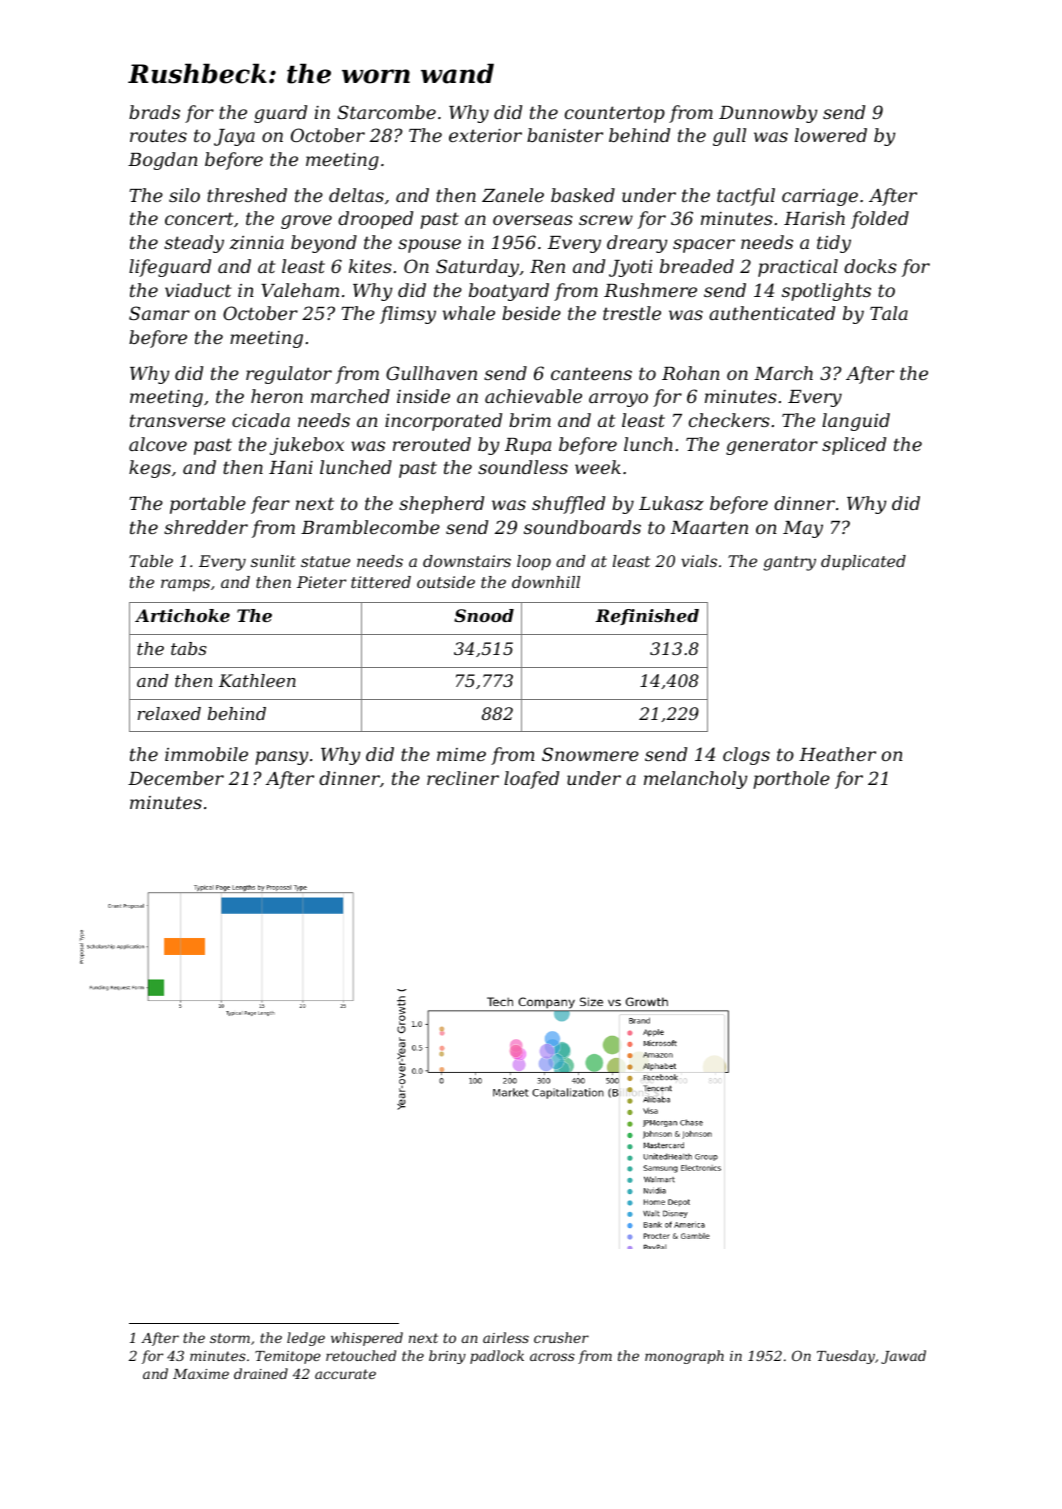  What do you see at coordinates (880, 220) in the screenshot?
I see `folded` at bounding box center [880, 220].
